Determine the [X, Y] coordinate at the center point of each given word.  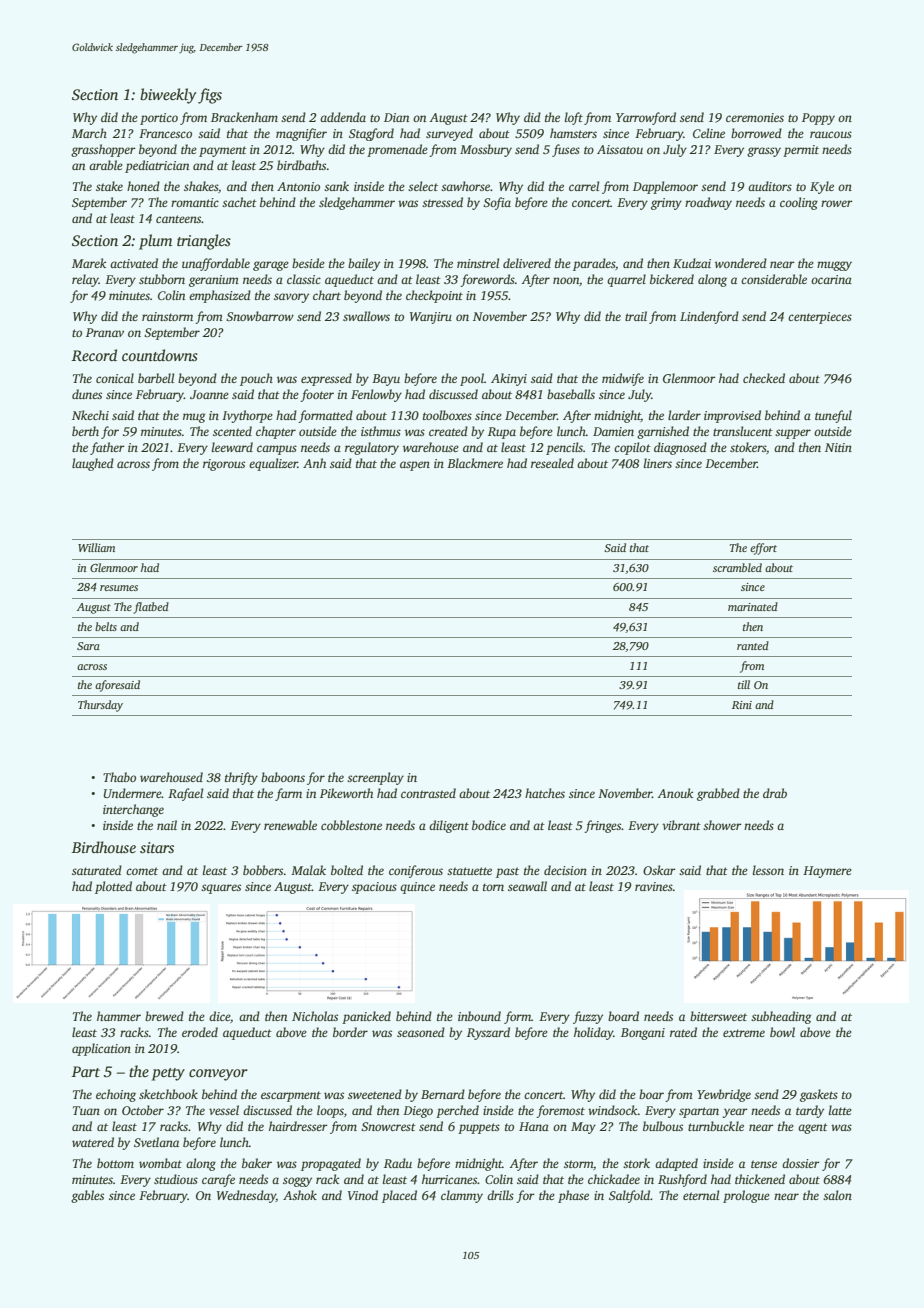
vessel [224, 1110]
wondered [741, 263]
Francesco [165, 133]
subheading [781, 1017]
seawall [527, 886]
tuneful [833, 416]
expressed [326, 379]
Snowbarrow [260, 316]
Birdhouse [104, 847]
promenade [397, 150]
